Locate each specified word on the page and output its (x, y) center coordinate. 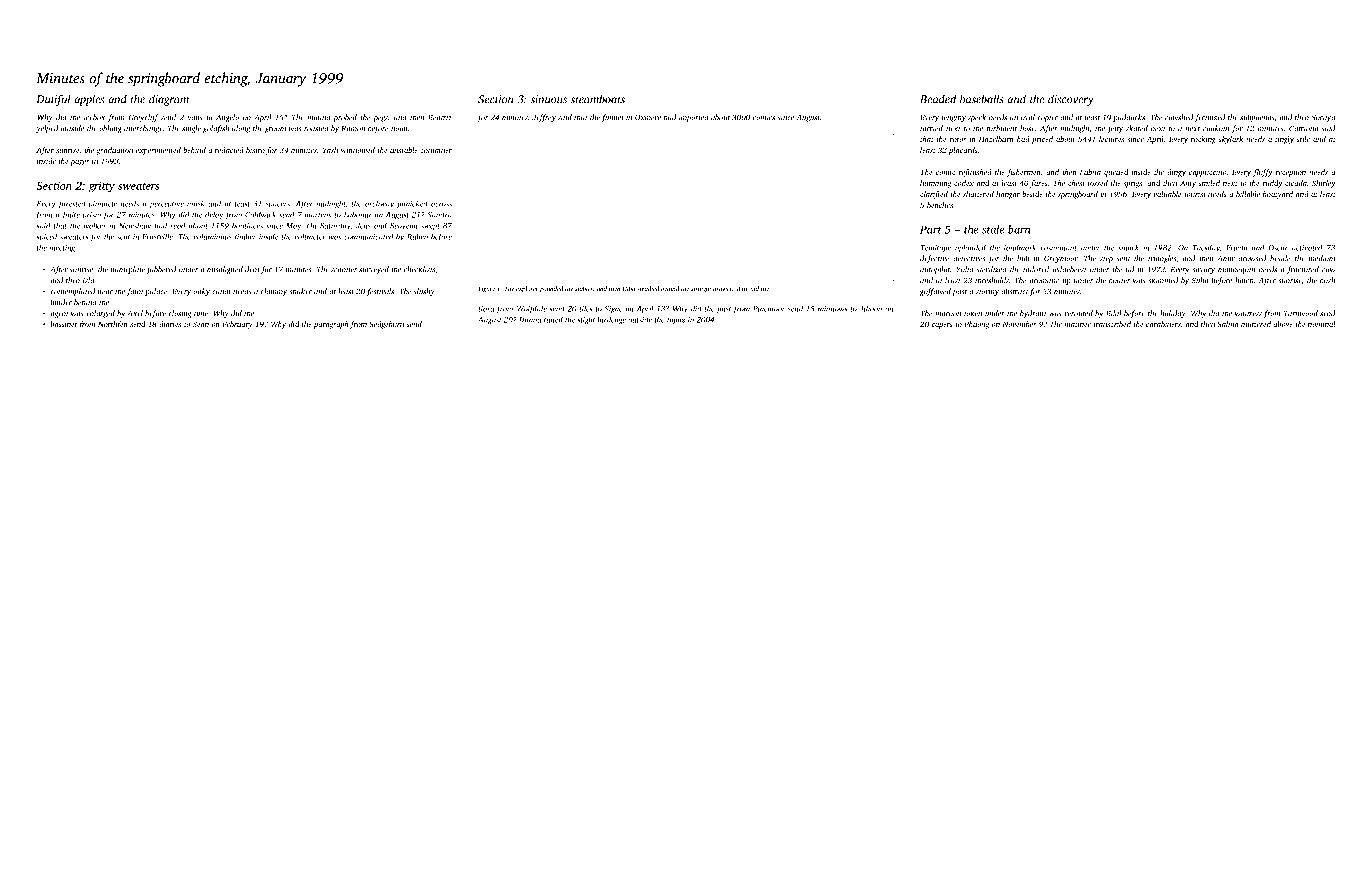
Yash (330, 150)
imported (694, 118)
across (441, 204)
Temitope (935, 248)
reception (1291, 173)
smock (1128, 247)
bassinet (64, 324)
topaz (676, 321)
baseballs (982, 99)
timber (245, 236)
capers (942, 326)
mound (319, 117)
